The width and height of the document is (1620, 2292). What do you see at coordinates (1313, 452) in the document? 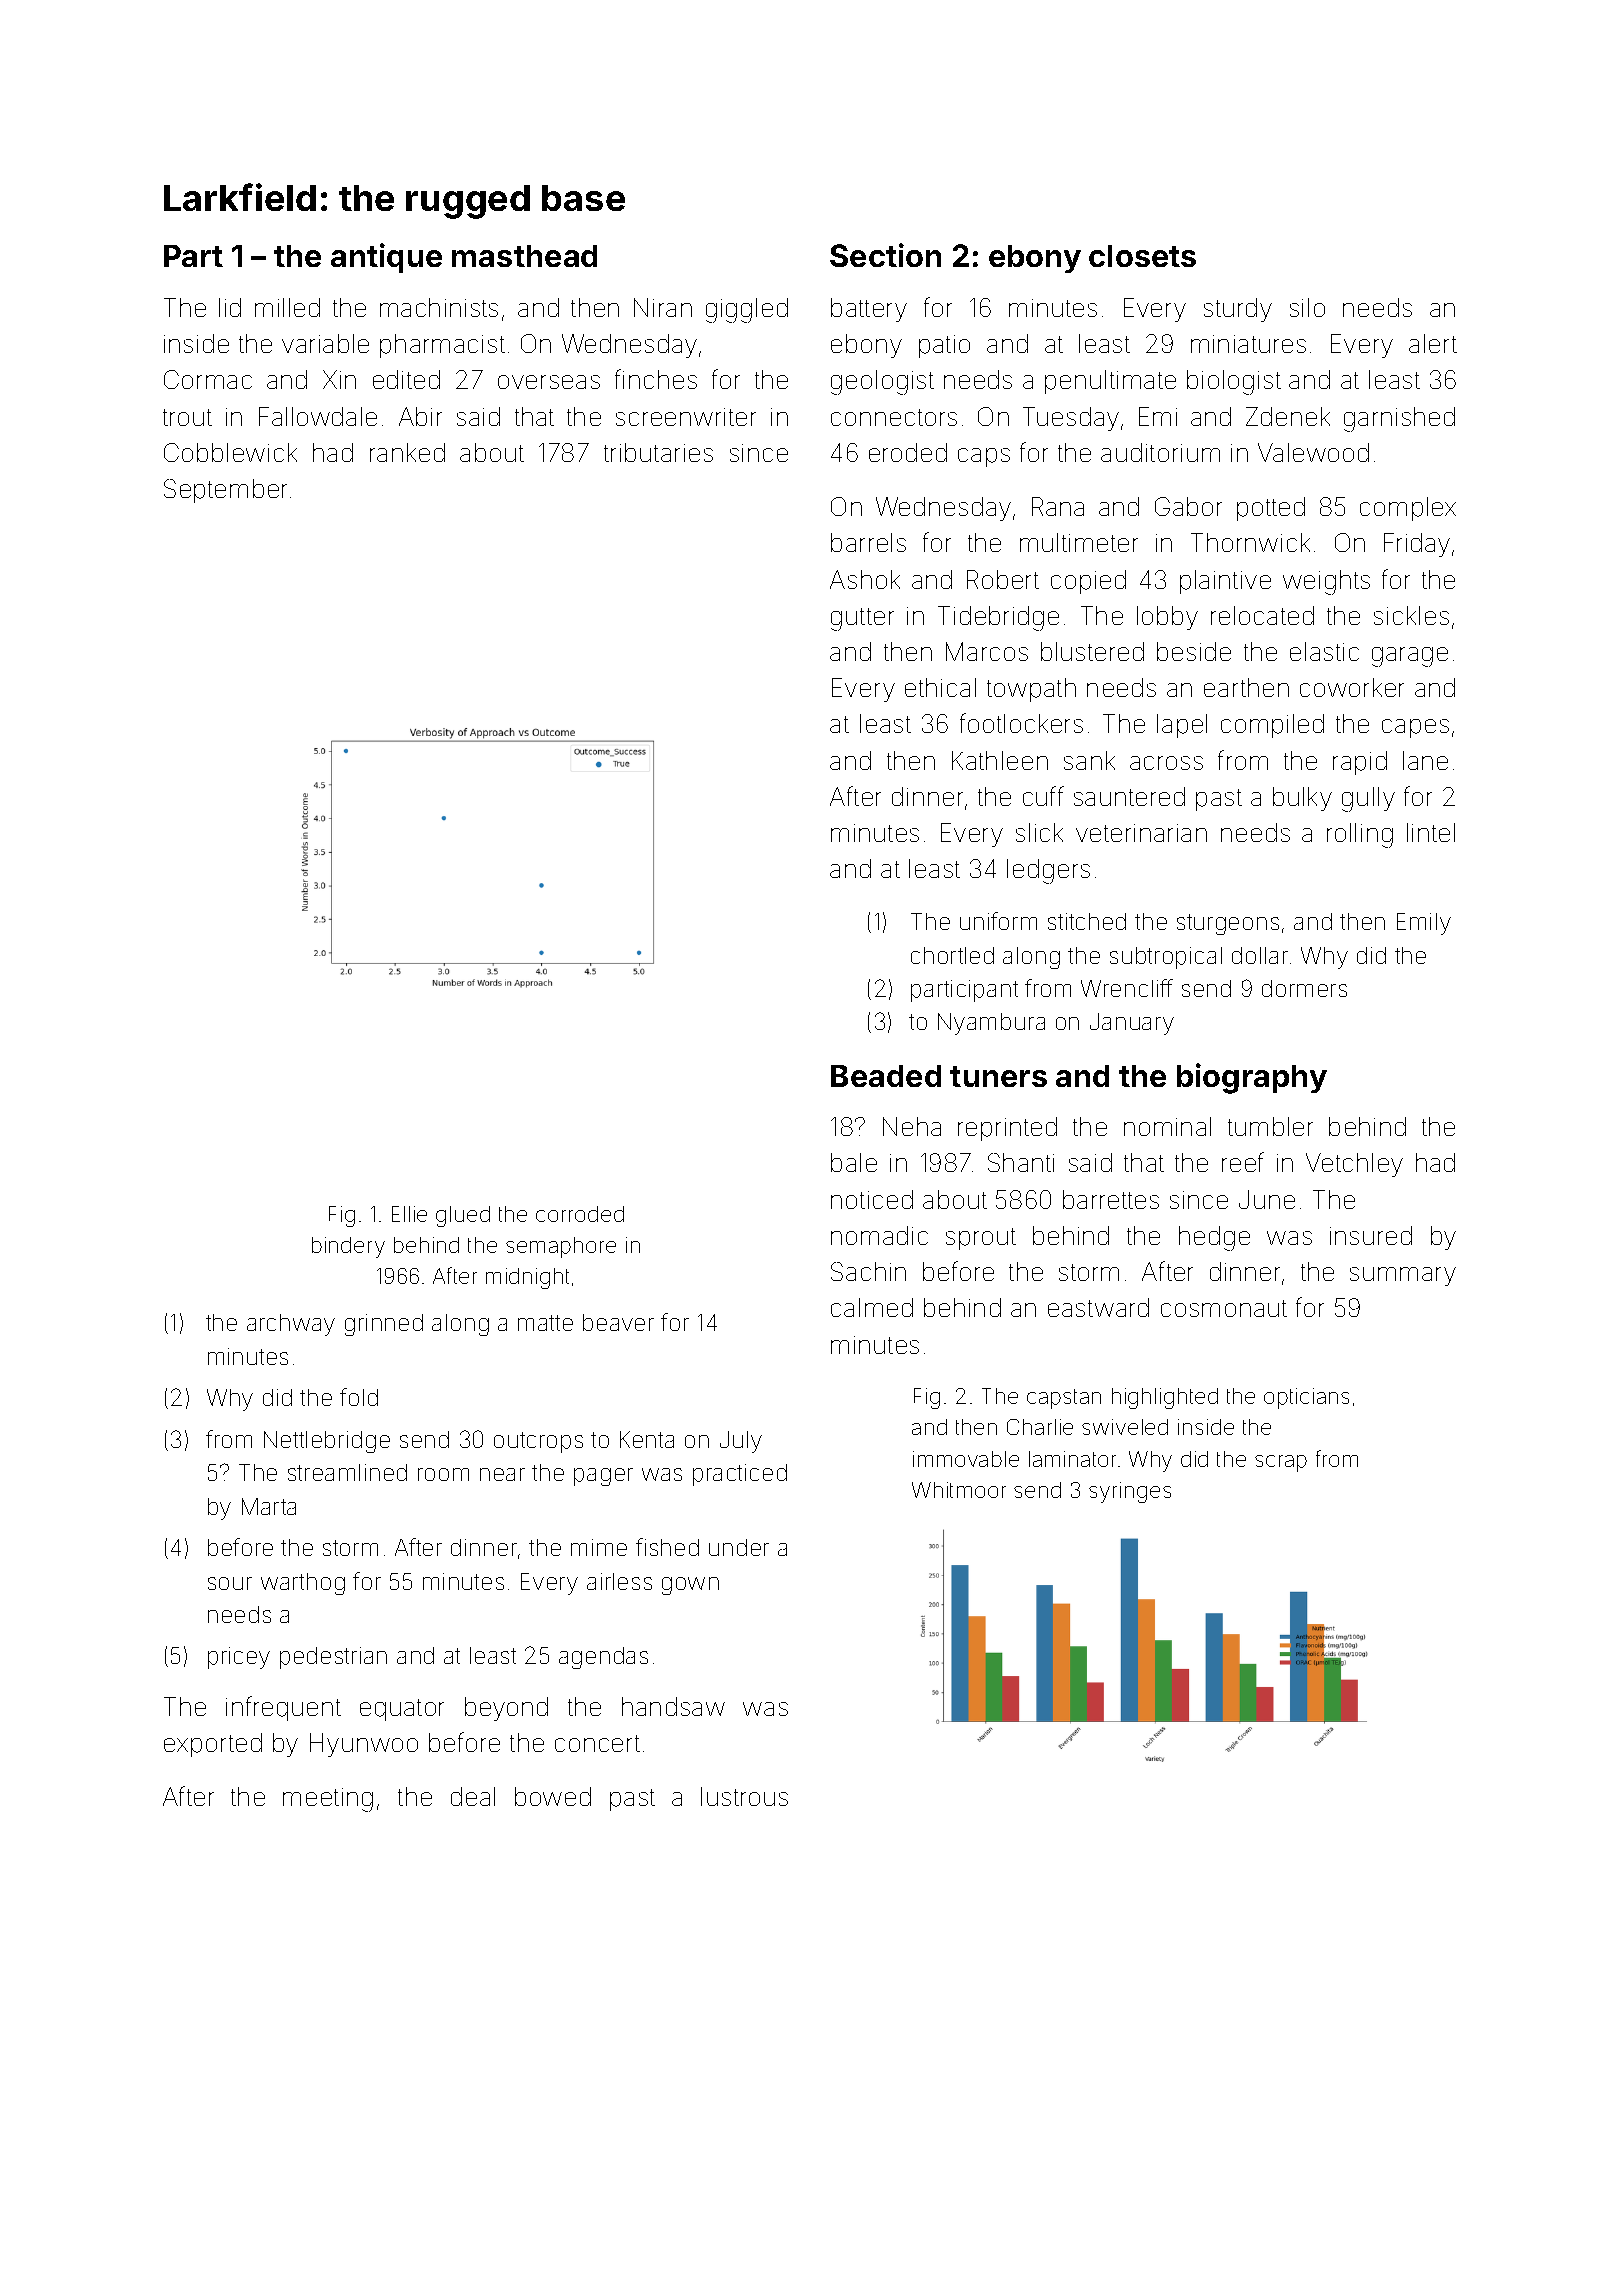
I see `Valewood` at bounding box center [1313, 452].
